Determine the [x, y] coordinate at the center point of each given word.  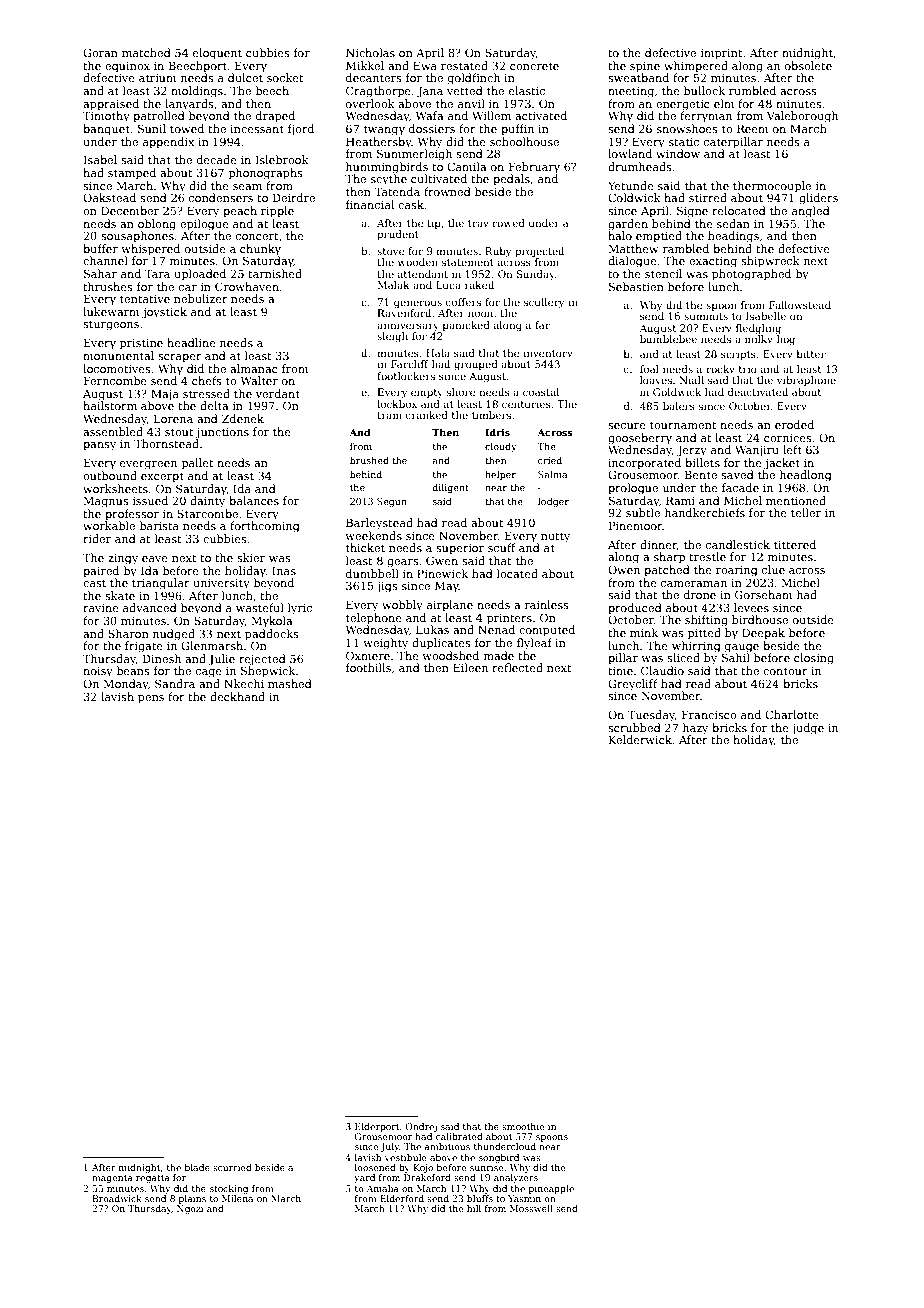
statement [468, 262]
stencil [663, 273]
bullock [704, 90]
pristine [141, 344]
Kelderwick [641, 739]
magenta [112, 1179]
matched [146, 52]
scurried [232, 1167]
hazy [695, 729]
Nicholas [370, 52]
